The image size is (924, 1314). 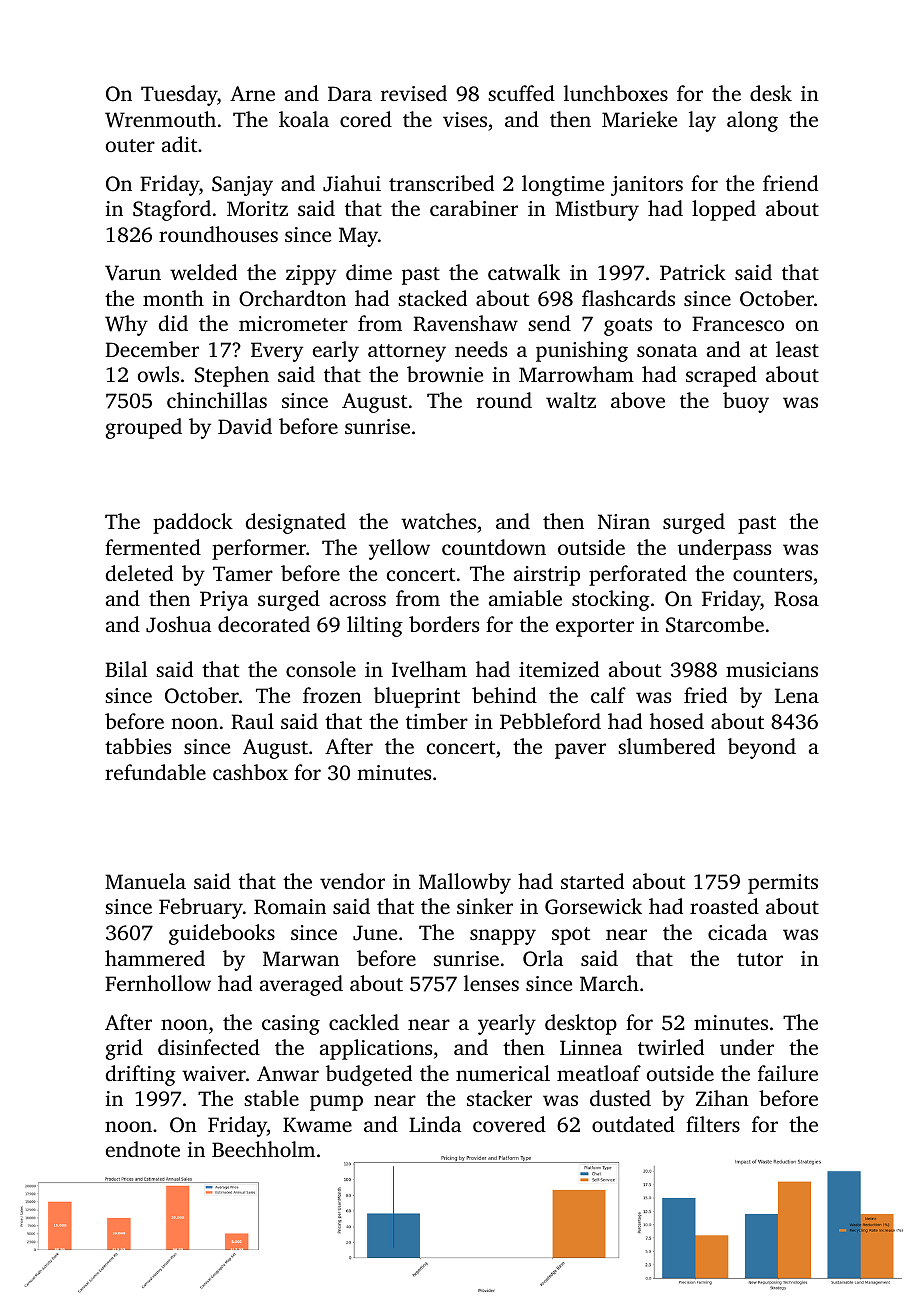 I want to click on disinfected, so click(x=209, y=1047).
